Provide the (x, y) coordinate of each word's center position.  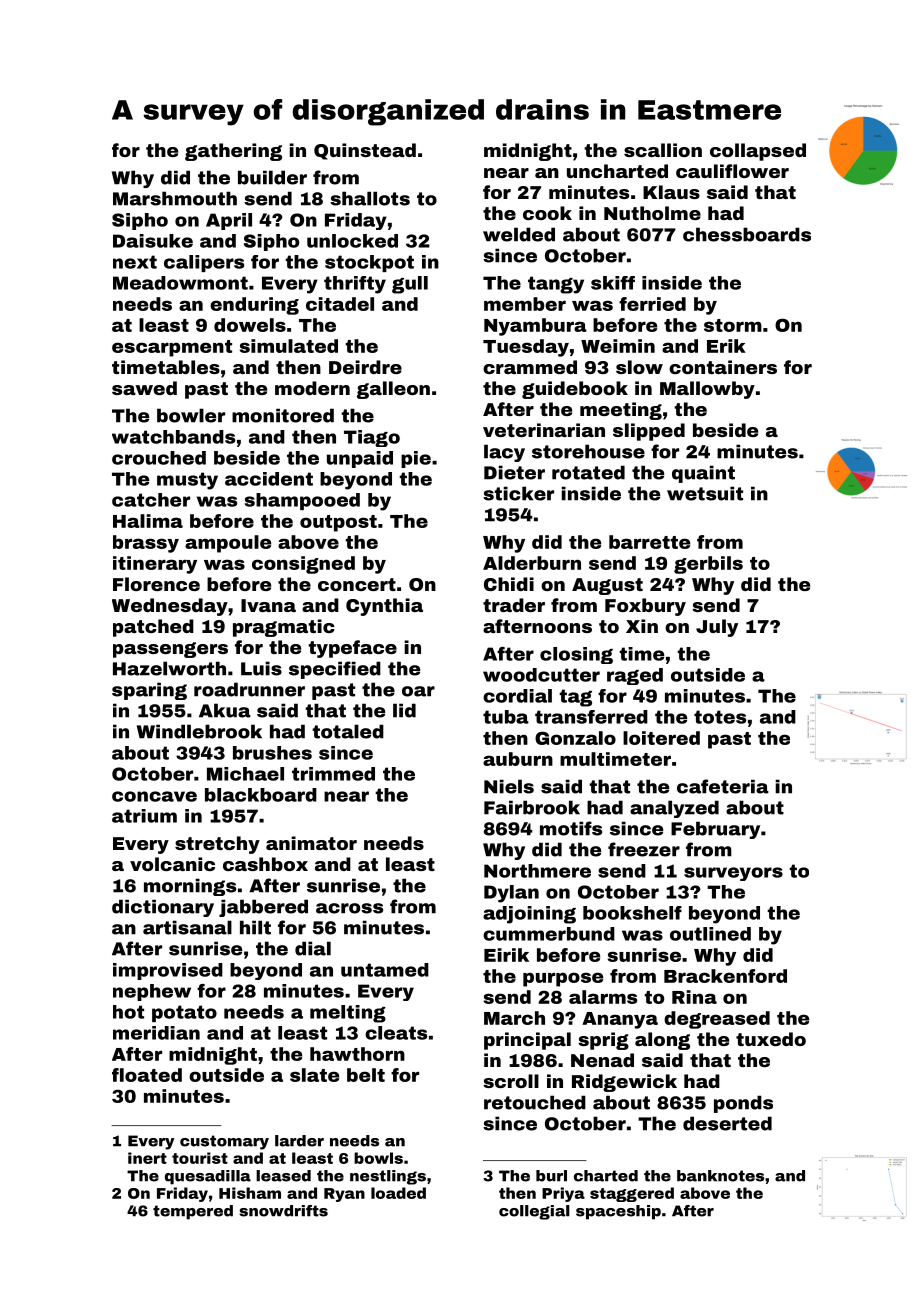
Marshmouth (175, 198)
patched (153, 628)
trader (514, 605)
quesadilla (208, 1177)
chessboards (747, 234)
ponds (743, 1104)
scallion (663, 150)
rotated (588, 472)
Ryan (344, 1195)
